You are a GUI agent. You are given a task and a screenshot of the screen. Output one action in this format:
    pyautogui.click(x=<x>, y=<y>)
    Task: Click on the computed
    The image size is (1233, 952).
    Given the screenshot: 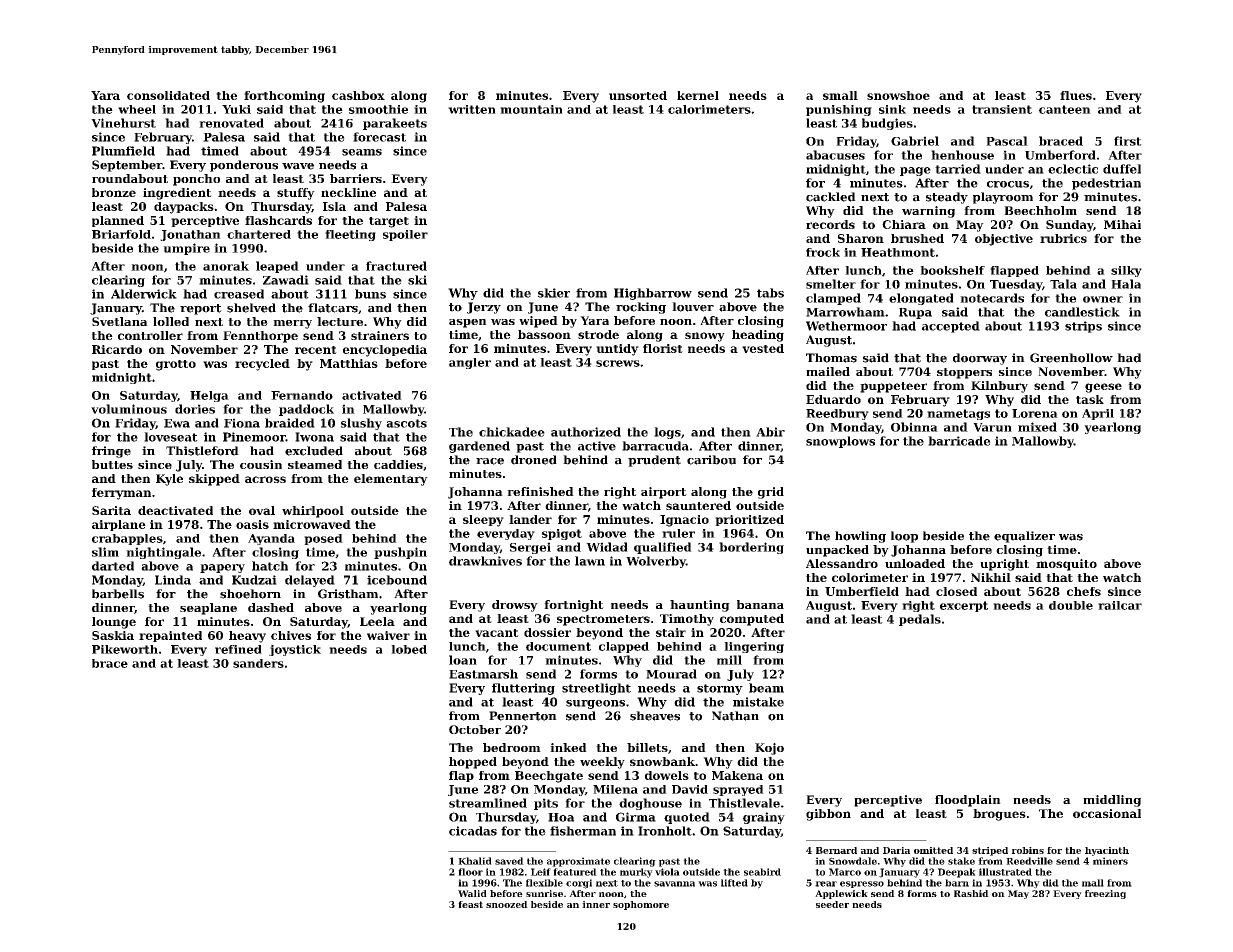 What is the action you would take?
    pyautogui.click(x=752, y=620)
